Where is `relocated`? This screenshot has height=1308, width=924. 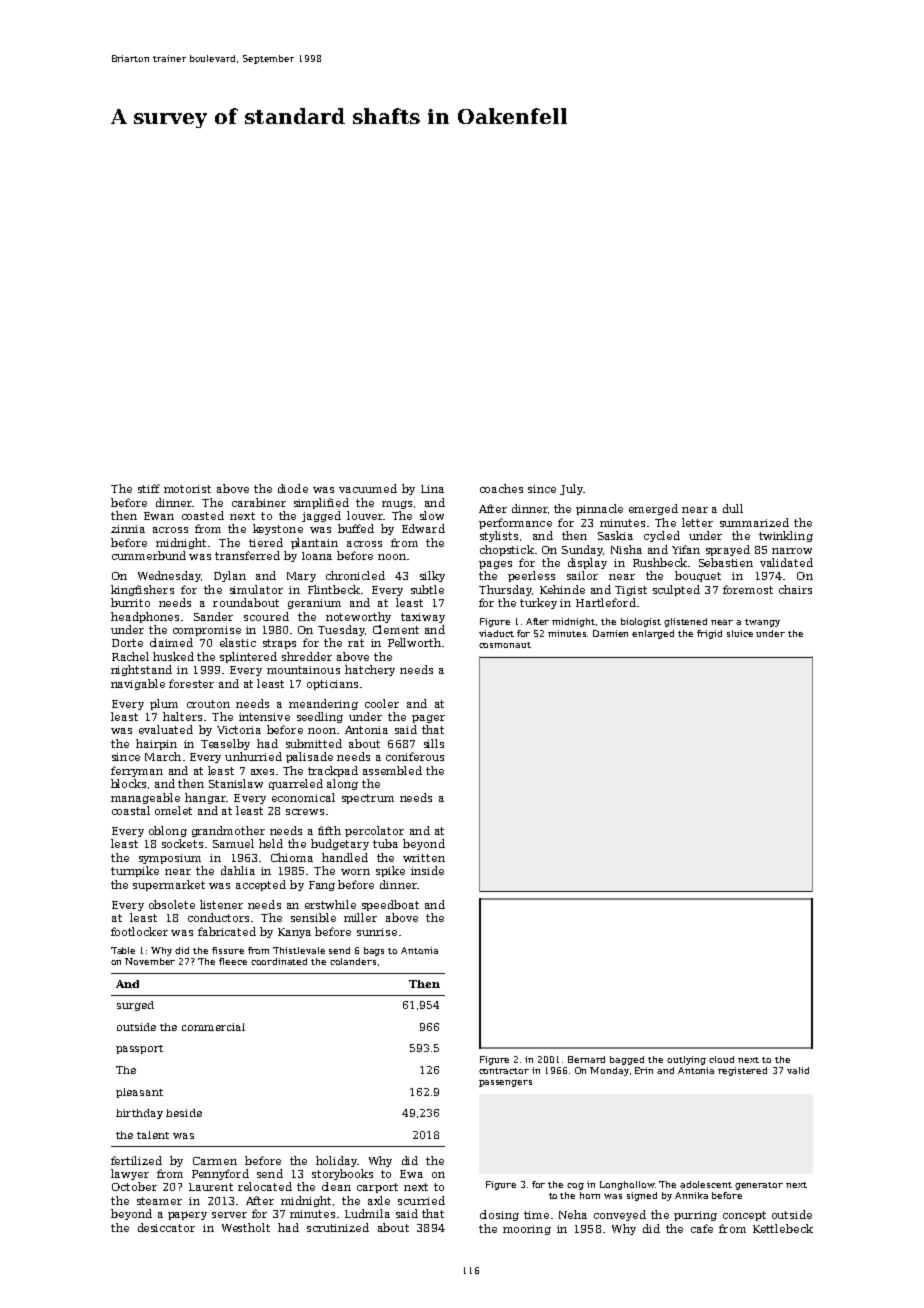 relocated is located at coordinates (265, 1186).
